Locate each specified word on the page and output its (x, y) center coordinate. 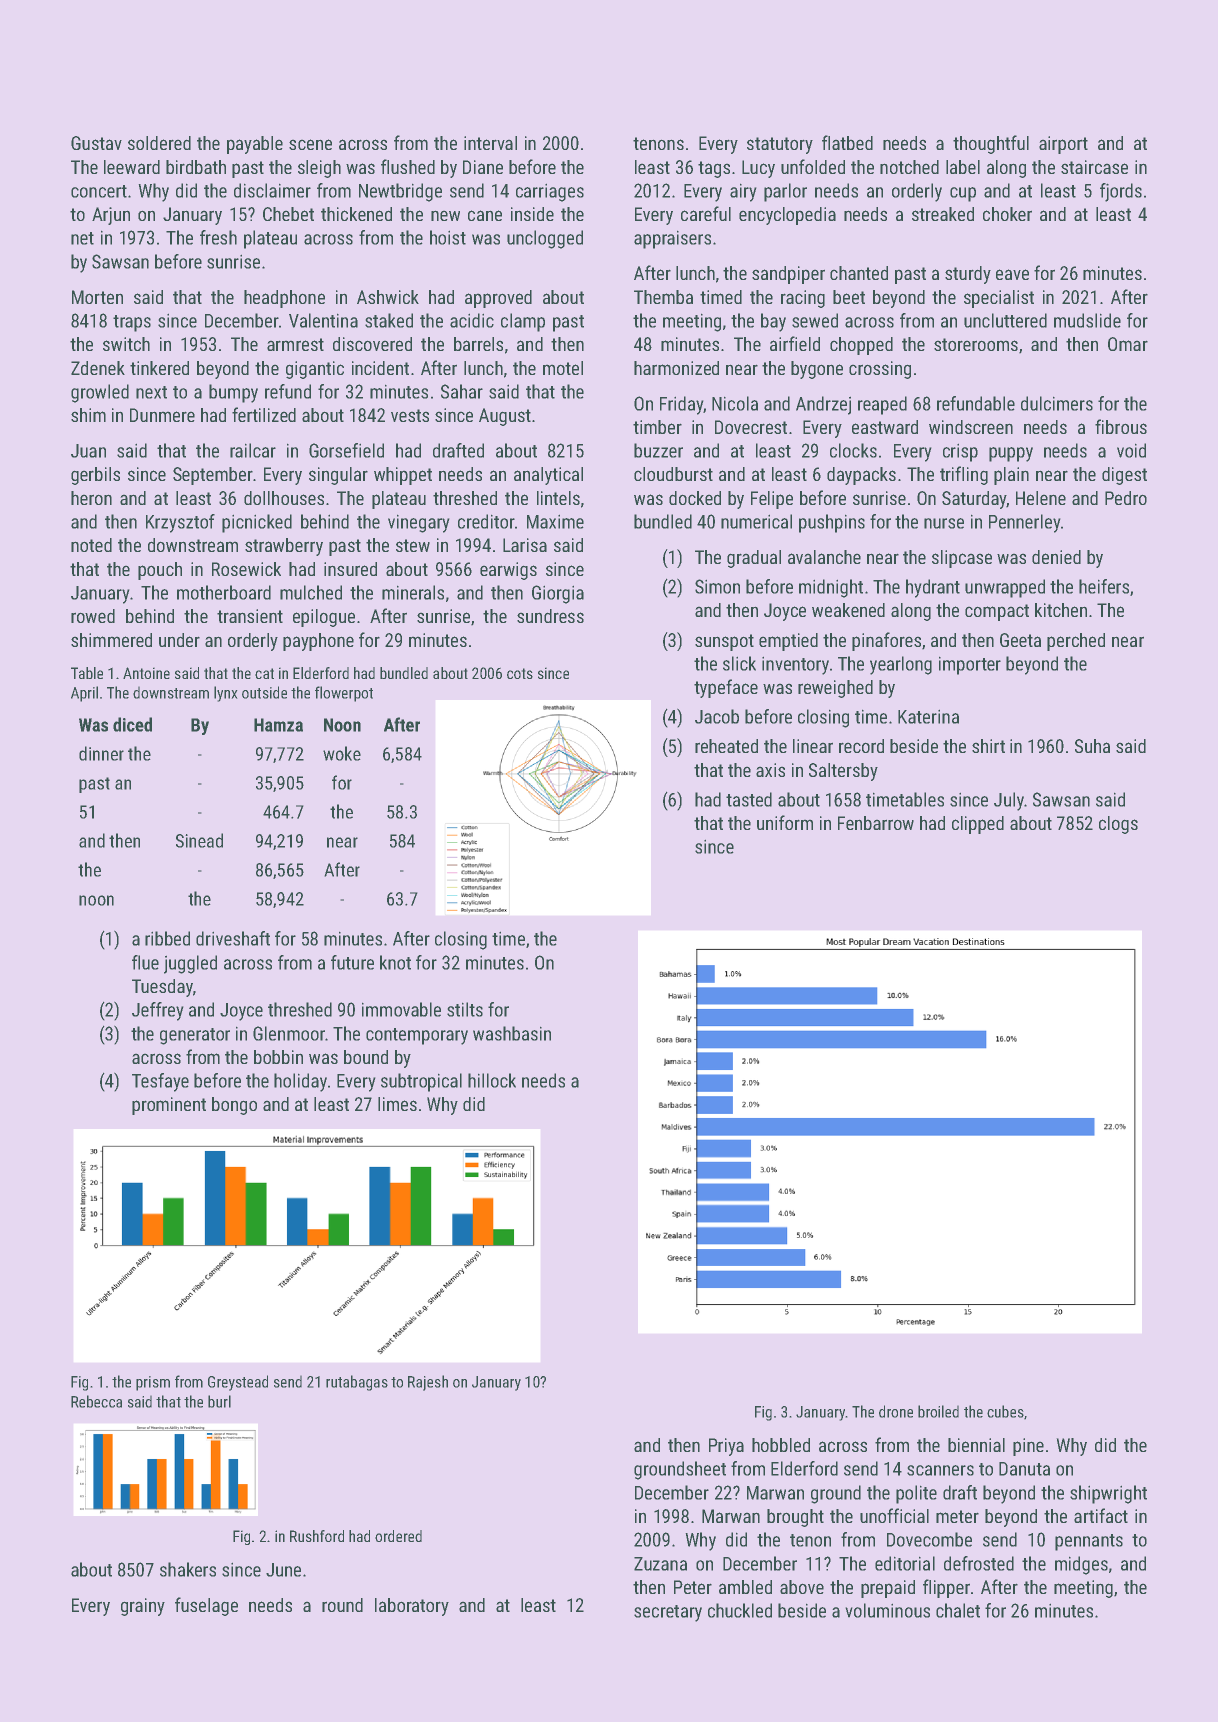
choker (1007, 214)
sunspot (724, 642)
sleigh (319, 169)
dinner (101, 753)
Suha (1092, 746)
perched (1076, 642)
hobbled (781, 1445)
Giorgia (558, 594)
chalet (958, 1610)
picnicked (257, 523)
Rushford (317, 1536)
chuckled (740, 1610)
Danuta (1024, 1469)
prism (153, 1383)
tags (714, 169)
